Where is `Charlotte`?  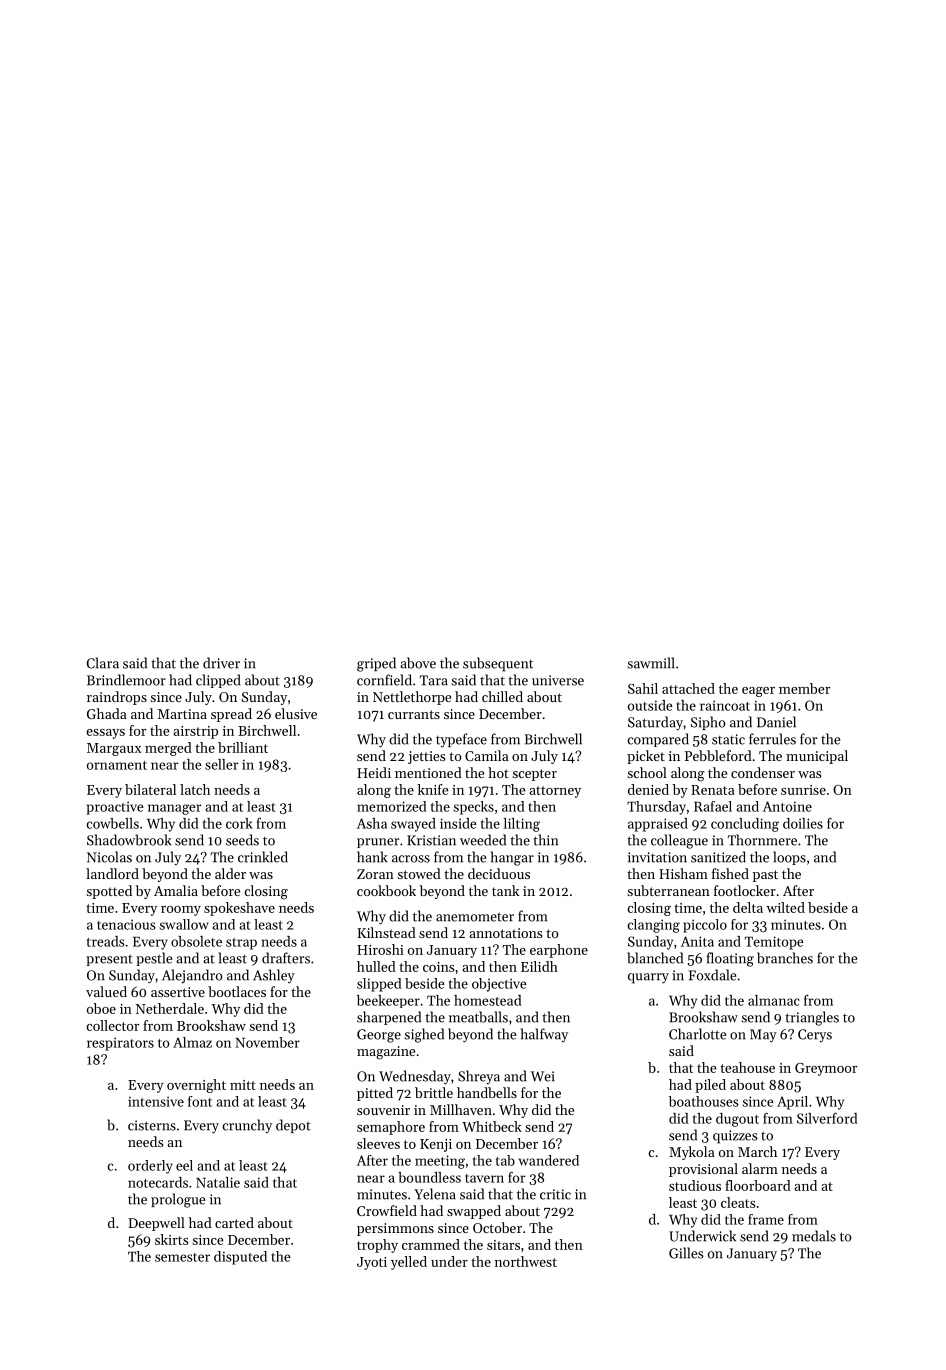 Charlotte is located at coordinates (697, 1034).
